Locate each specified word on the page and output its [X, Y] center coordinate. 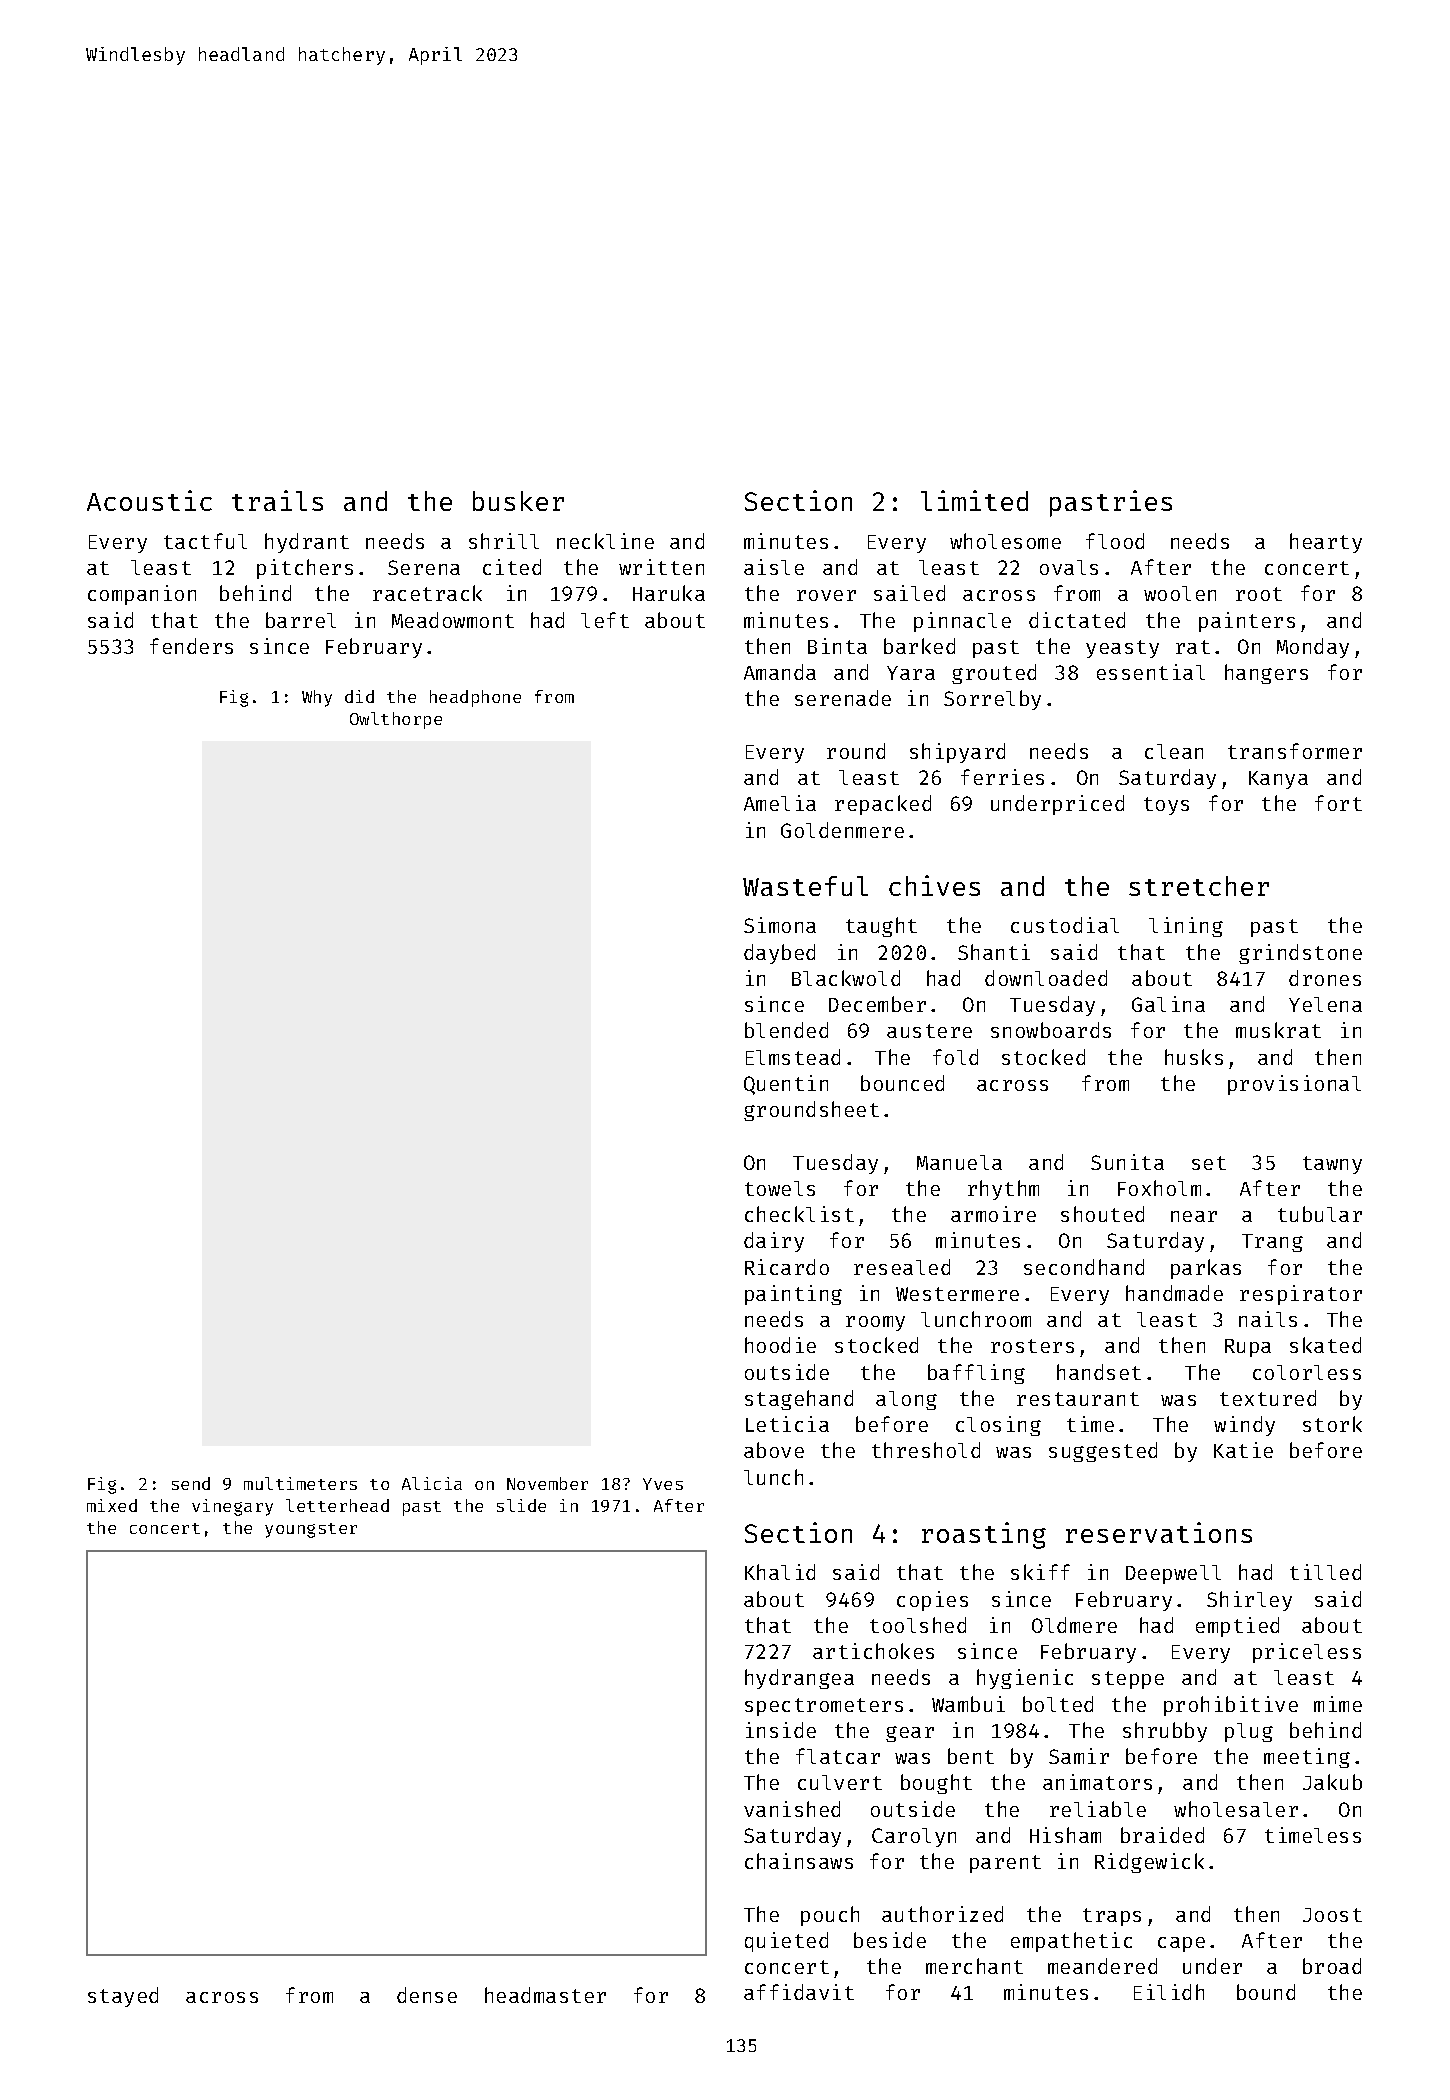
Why [317, 698]
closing [998, 1426]
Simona [780, 925]
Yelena [1325, 1004]
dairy [774, 1242]
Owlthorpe [396, 720]
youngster [311, 1530]
